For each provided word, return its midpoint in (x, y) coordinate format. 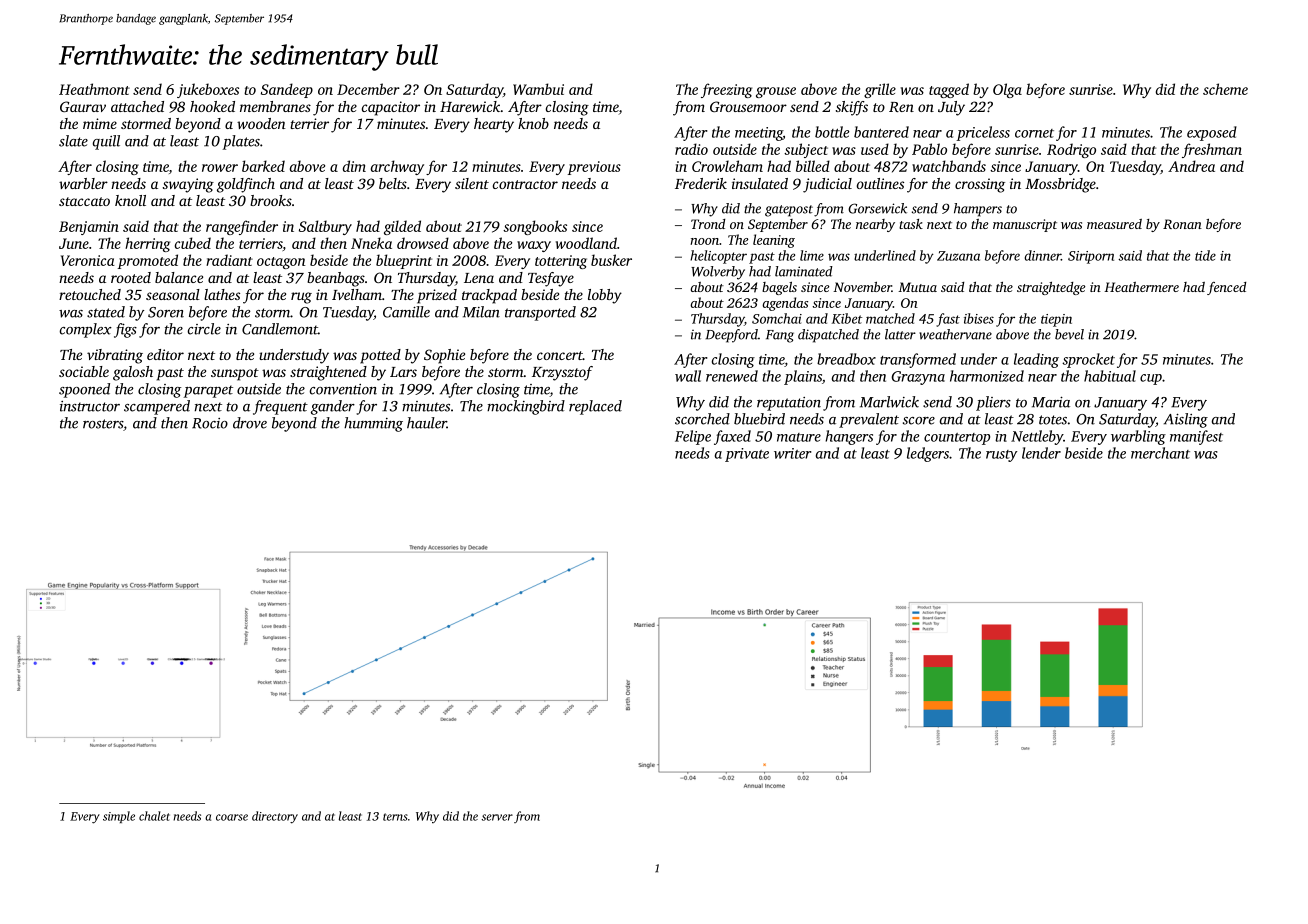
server (497, 817)
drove (250, 423)
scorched (702, 419)
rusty (1001, 456)
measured (1114, 224)
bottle (832, 132)
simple (119, 817)
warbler (83, 183)
